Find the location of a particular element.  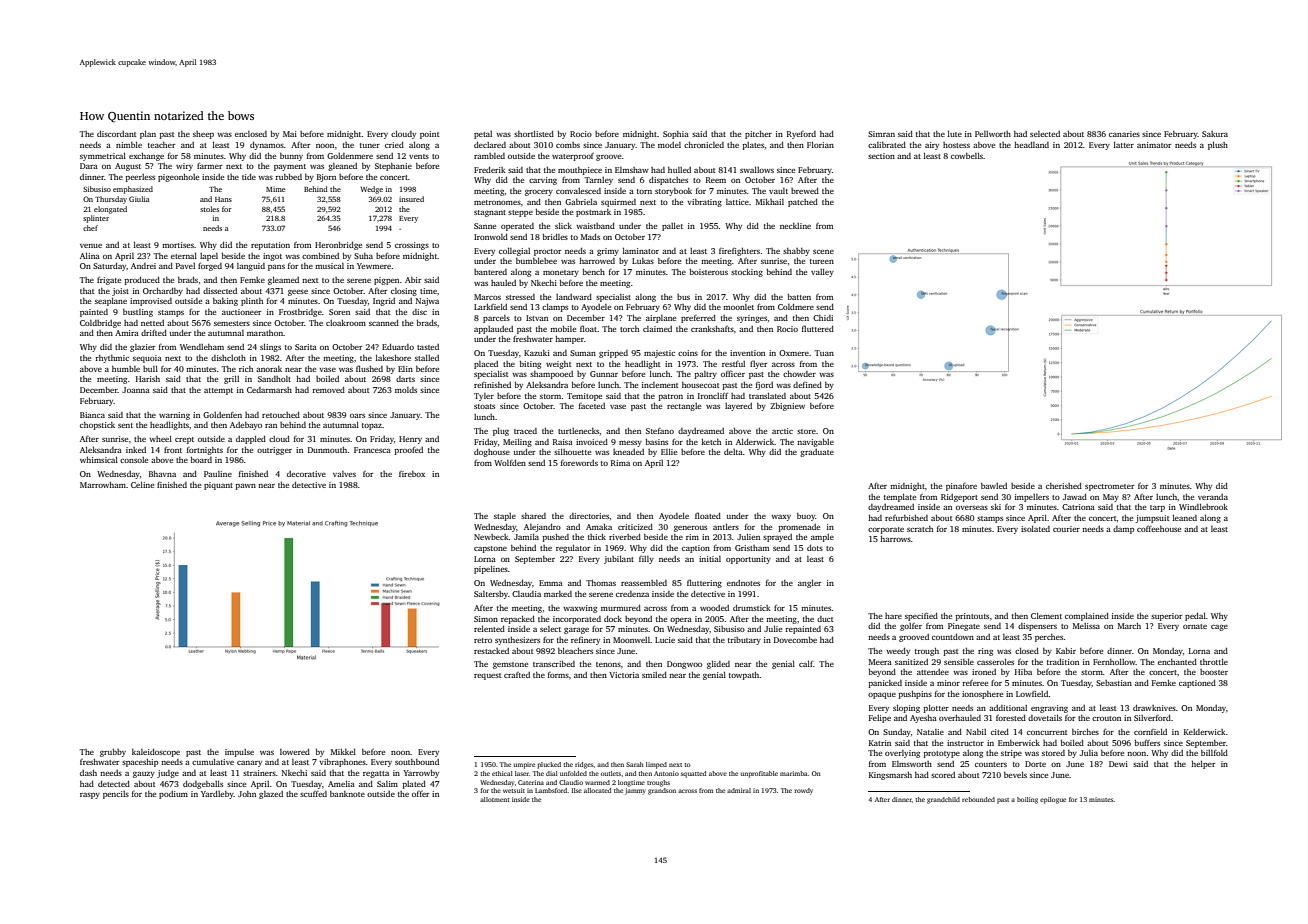

rowdy is located at coordinates (803, 791).
